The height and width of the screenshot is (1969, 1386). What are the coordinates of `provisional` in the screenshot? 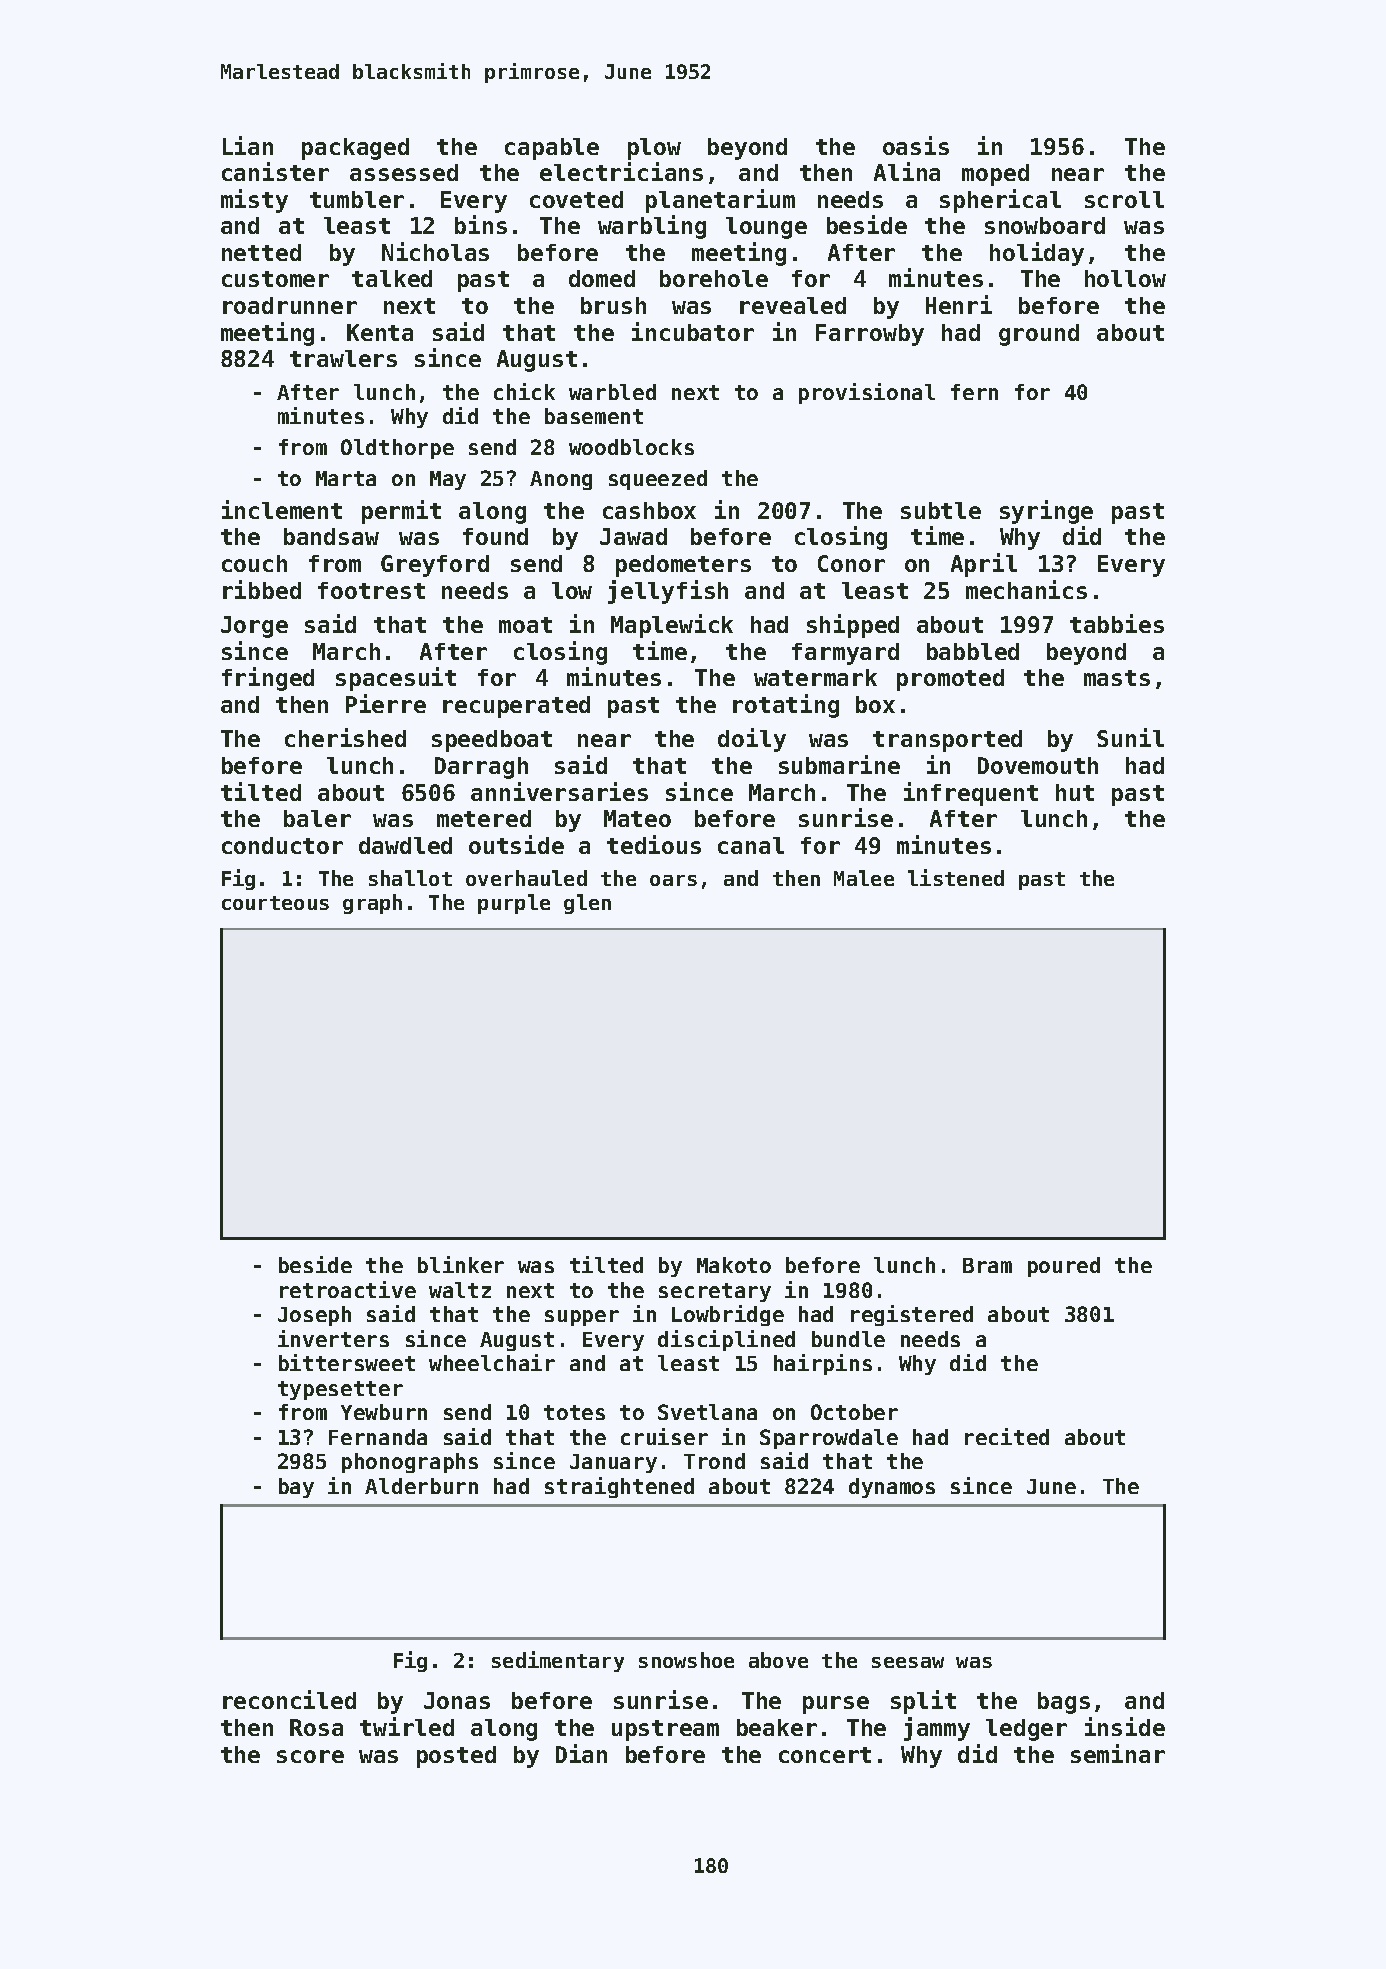 It's located at (867, 393).
